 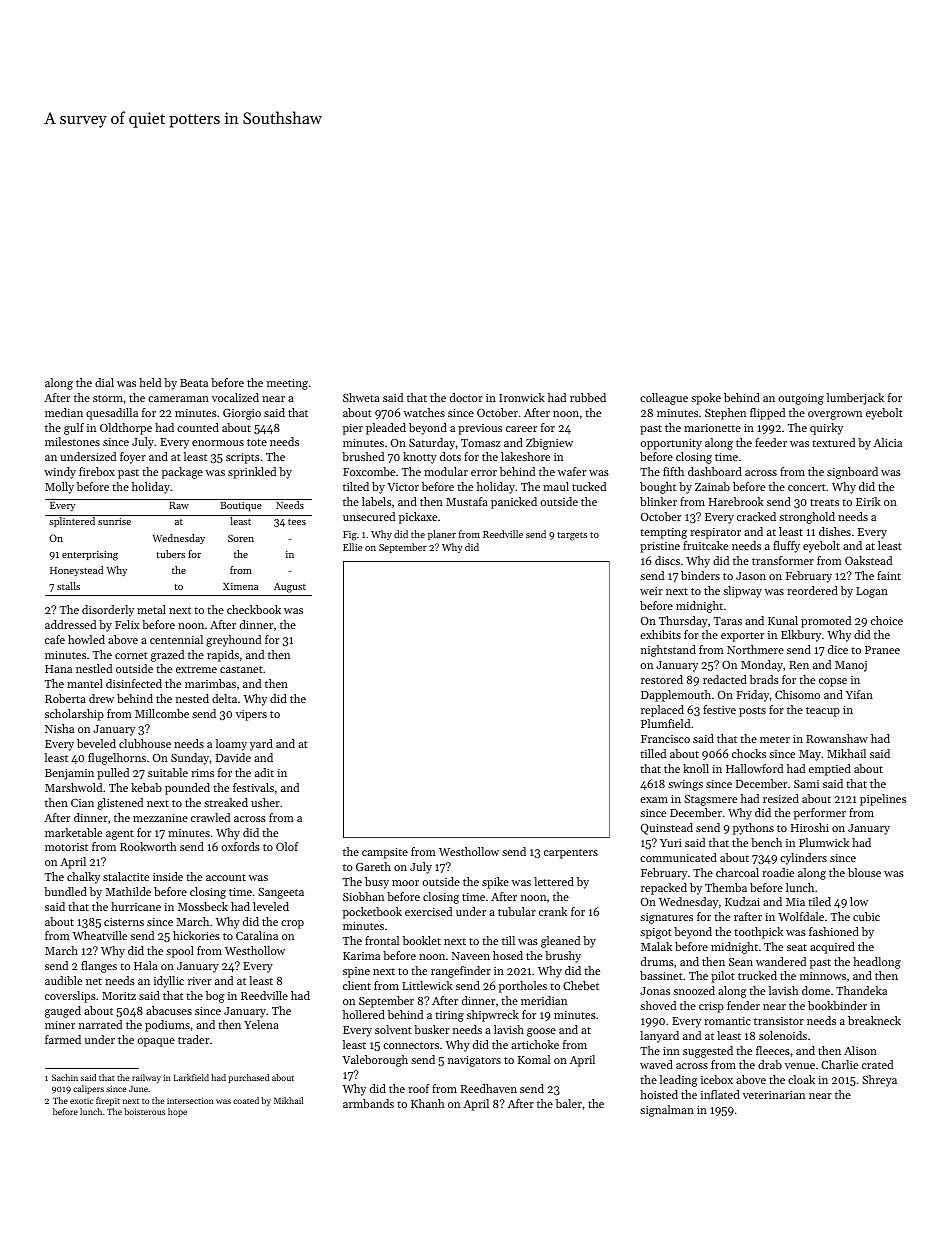 What do you see at coordinates (762, 666) in the document?
I see `Monday` at bounding box center [762, 666].
